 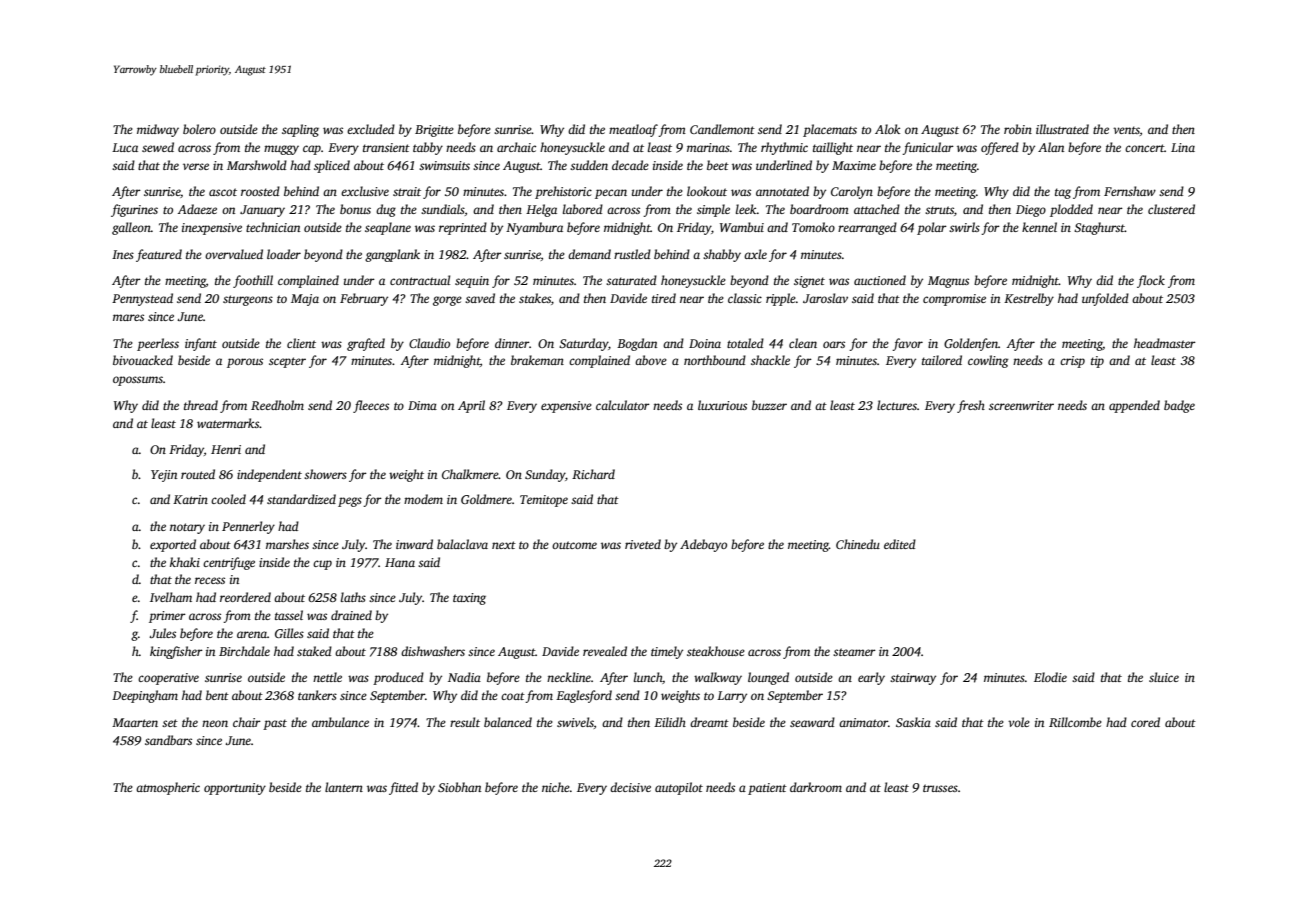 What do you see at coordinates (322, 565) in the document?
I see `cup` at bounding box center [322, 565].
